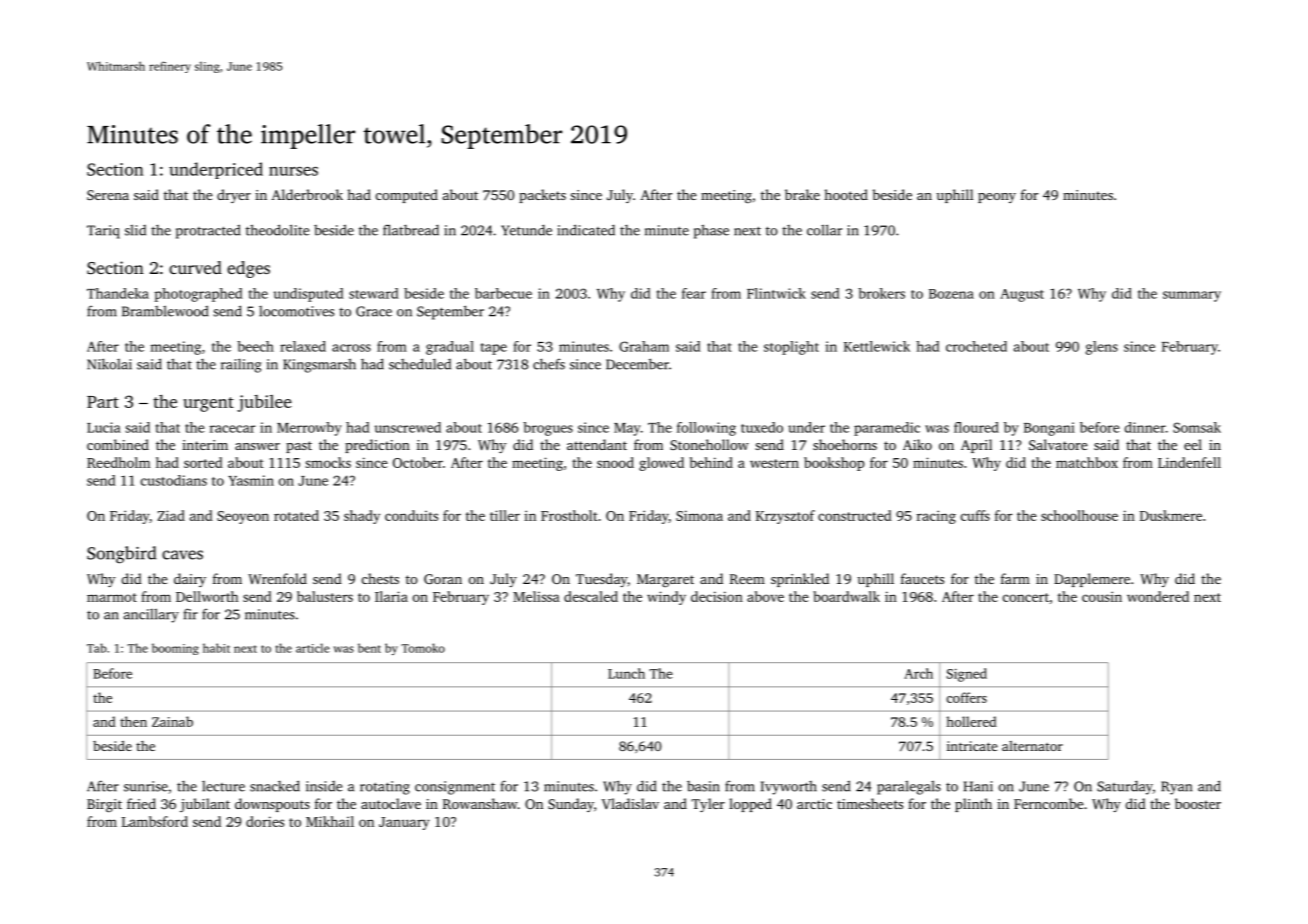 Image resolution: width=1308 pixels, height=924 pixels. Describe the element at coordinates (776, 293) in the document. I see `Flintwick` at that location.
